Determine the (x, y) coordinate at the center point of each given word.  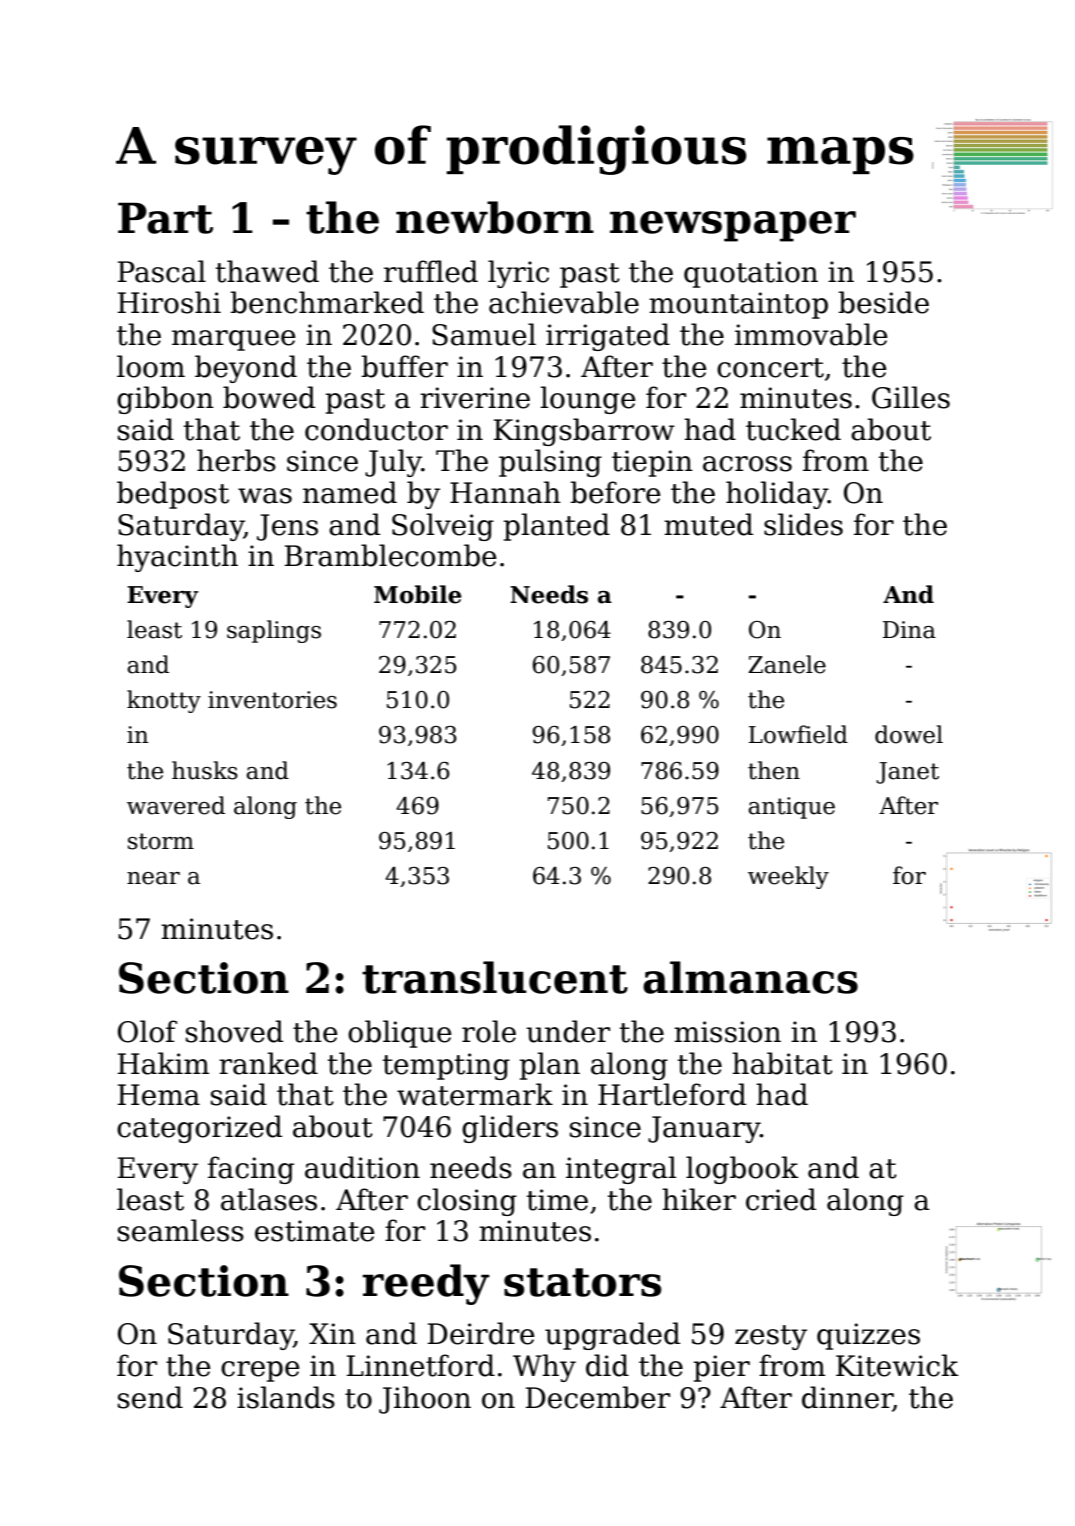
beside (883, 302)
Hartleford (672, 1094)
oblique (400, 1034)
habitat (782, 1063)
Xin (332, 1333)
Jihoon (425, 1400)
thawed (267, 271)
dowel (909, 734)
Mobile (418, 594)
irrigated (608, 337)
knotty (164, 701)
